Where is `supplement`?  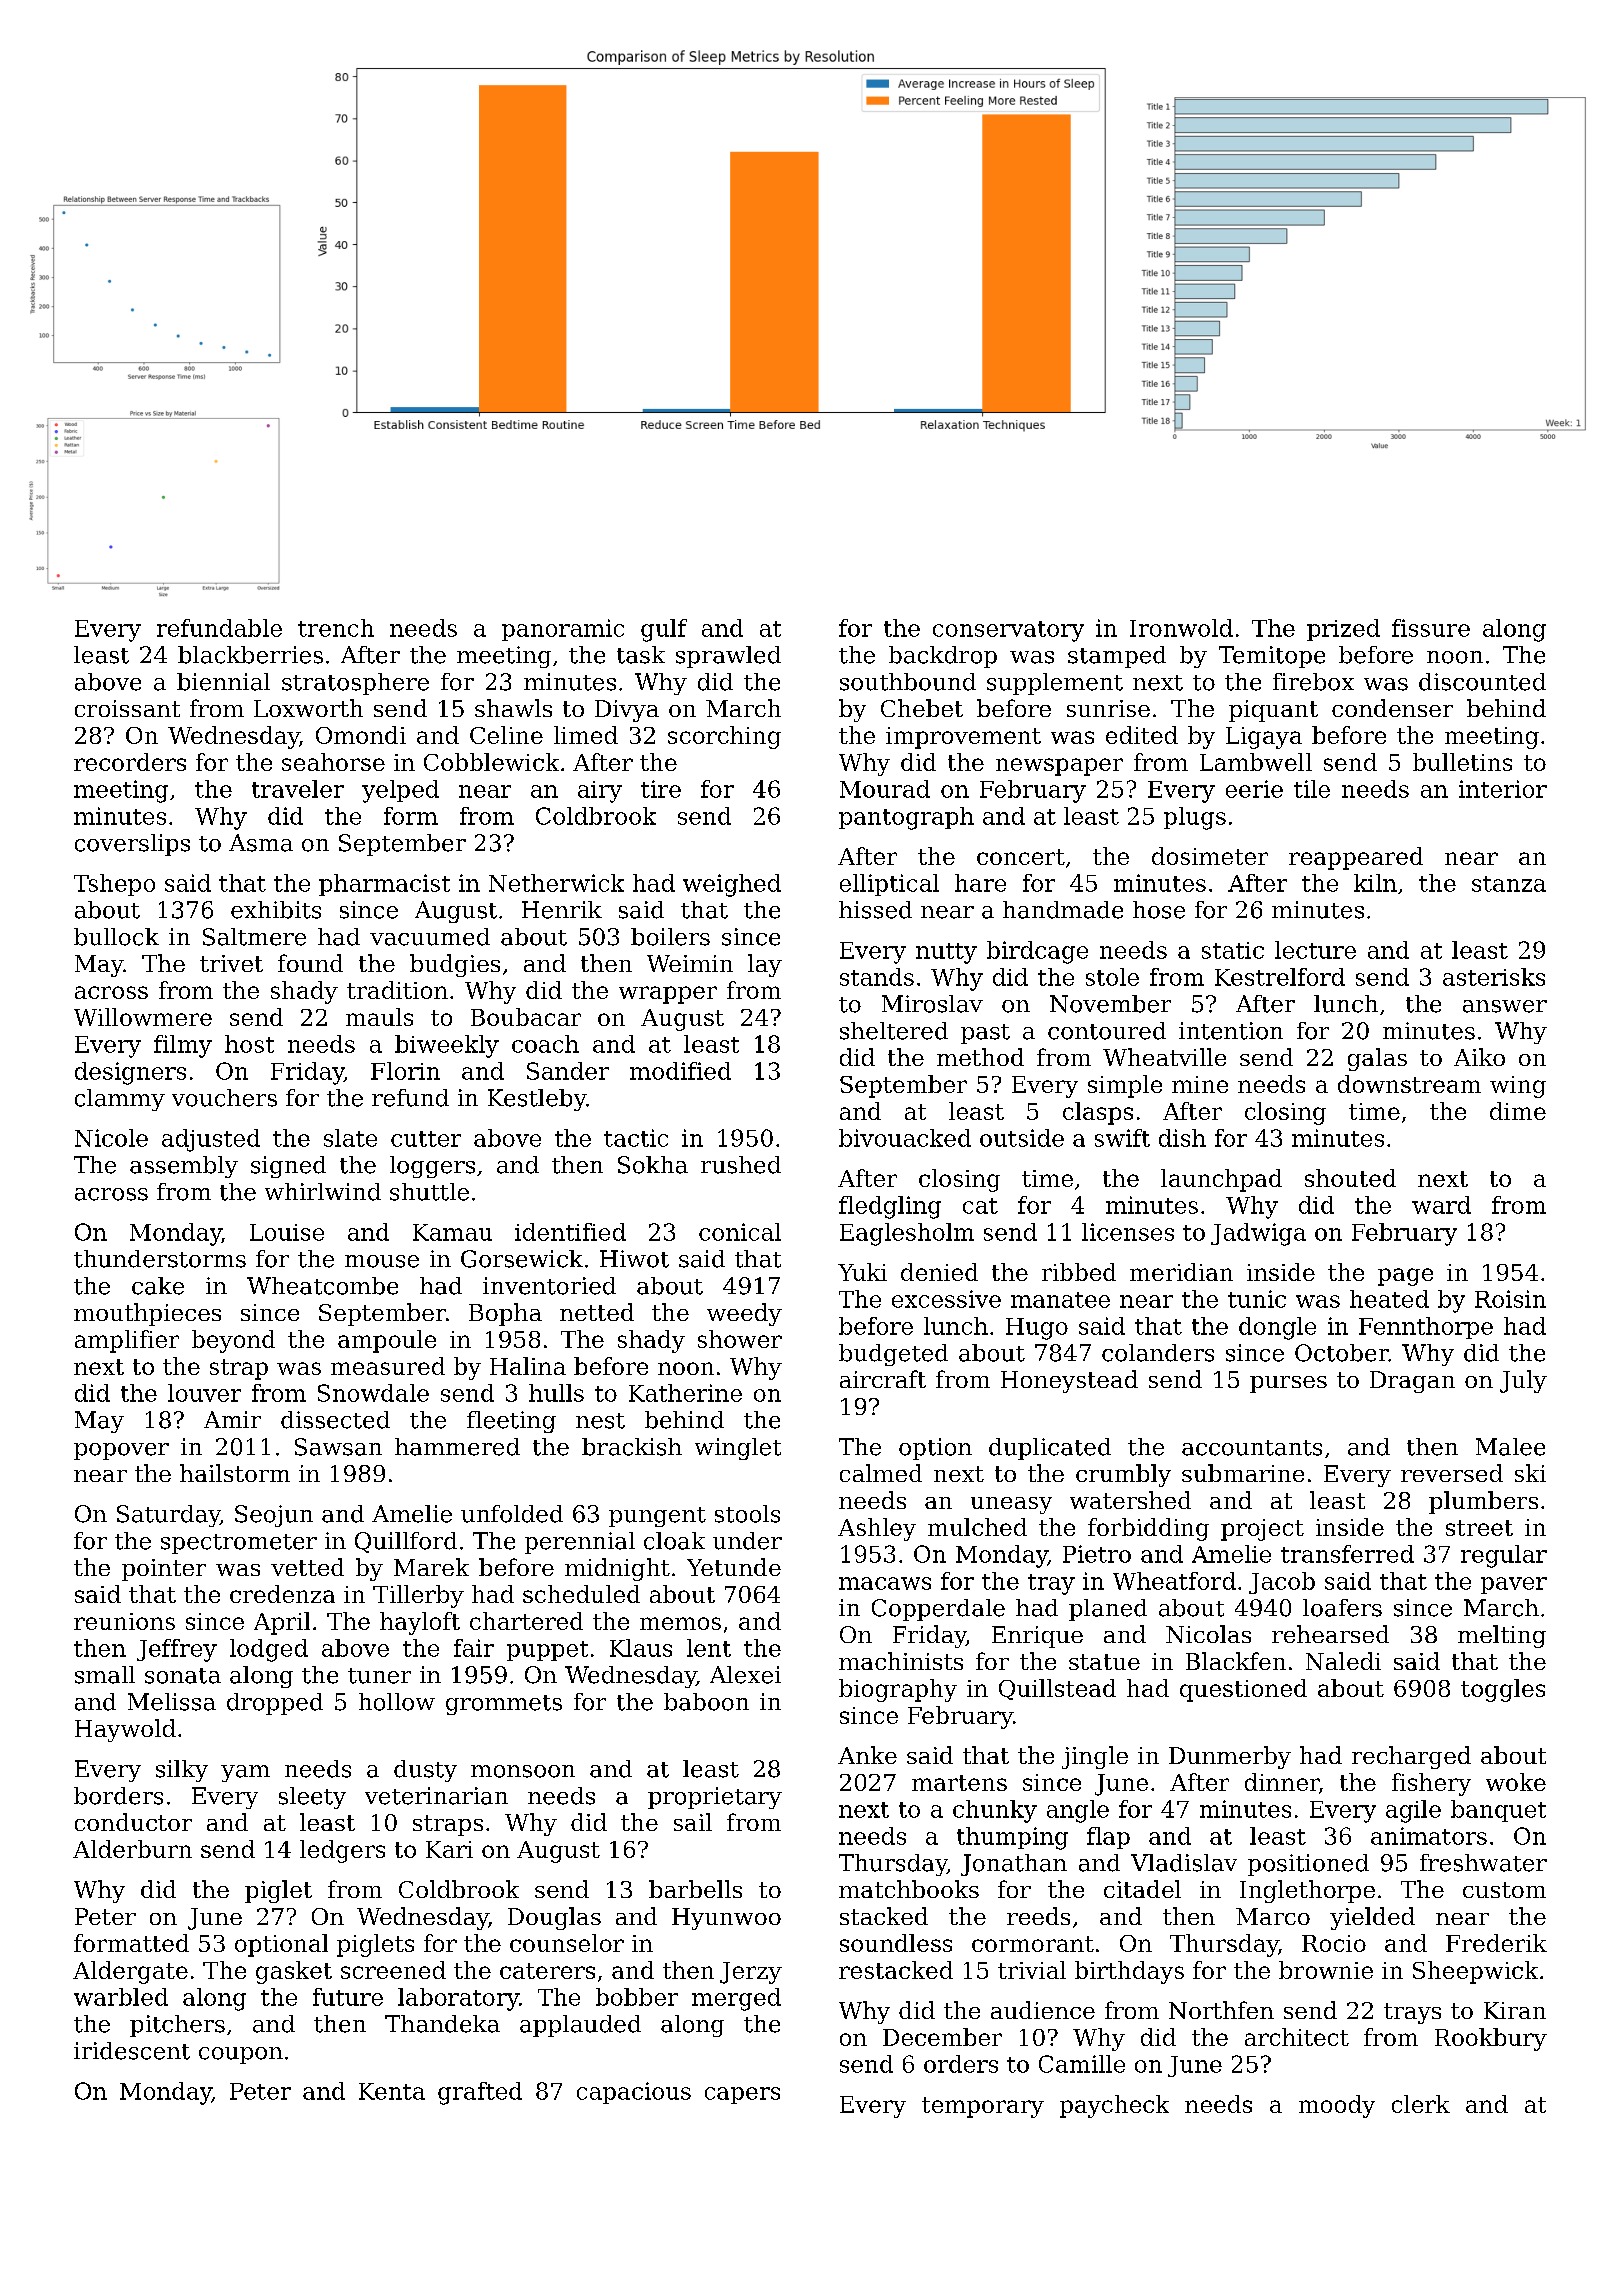
supplement is located at coordinates (1055, 684).
